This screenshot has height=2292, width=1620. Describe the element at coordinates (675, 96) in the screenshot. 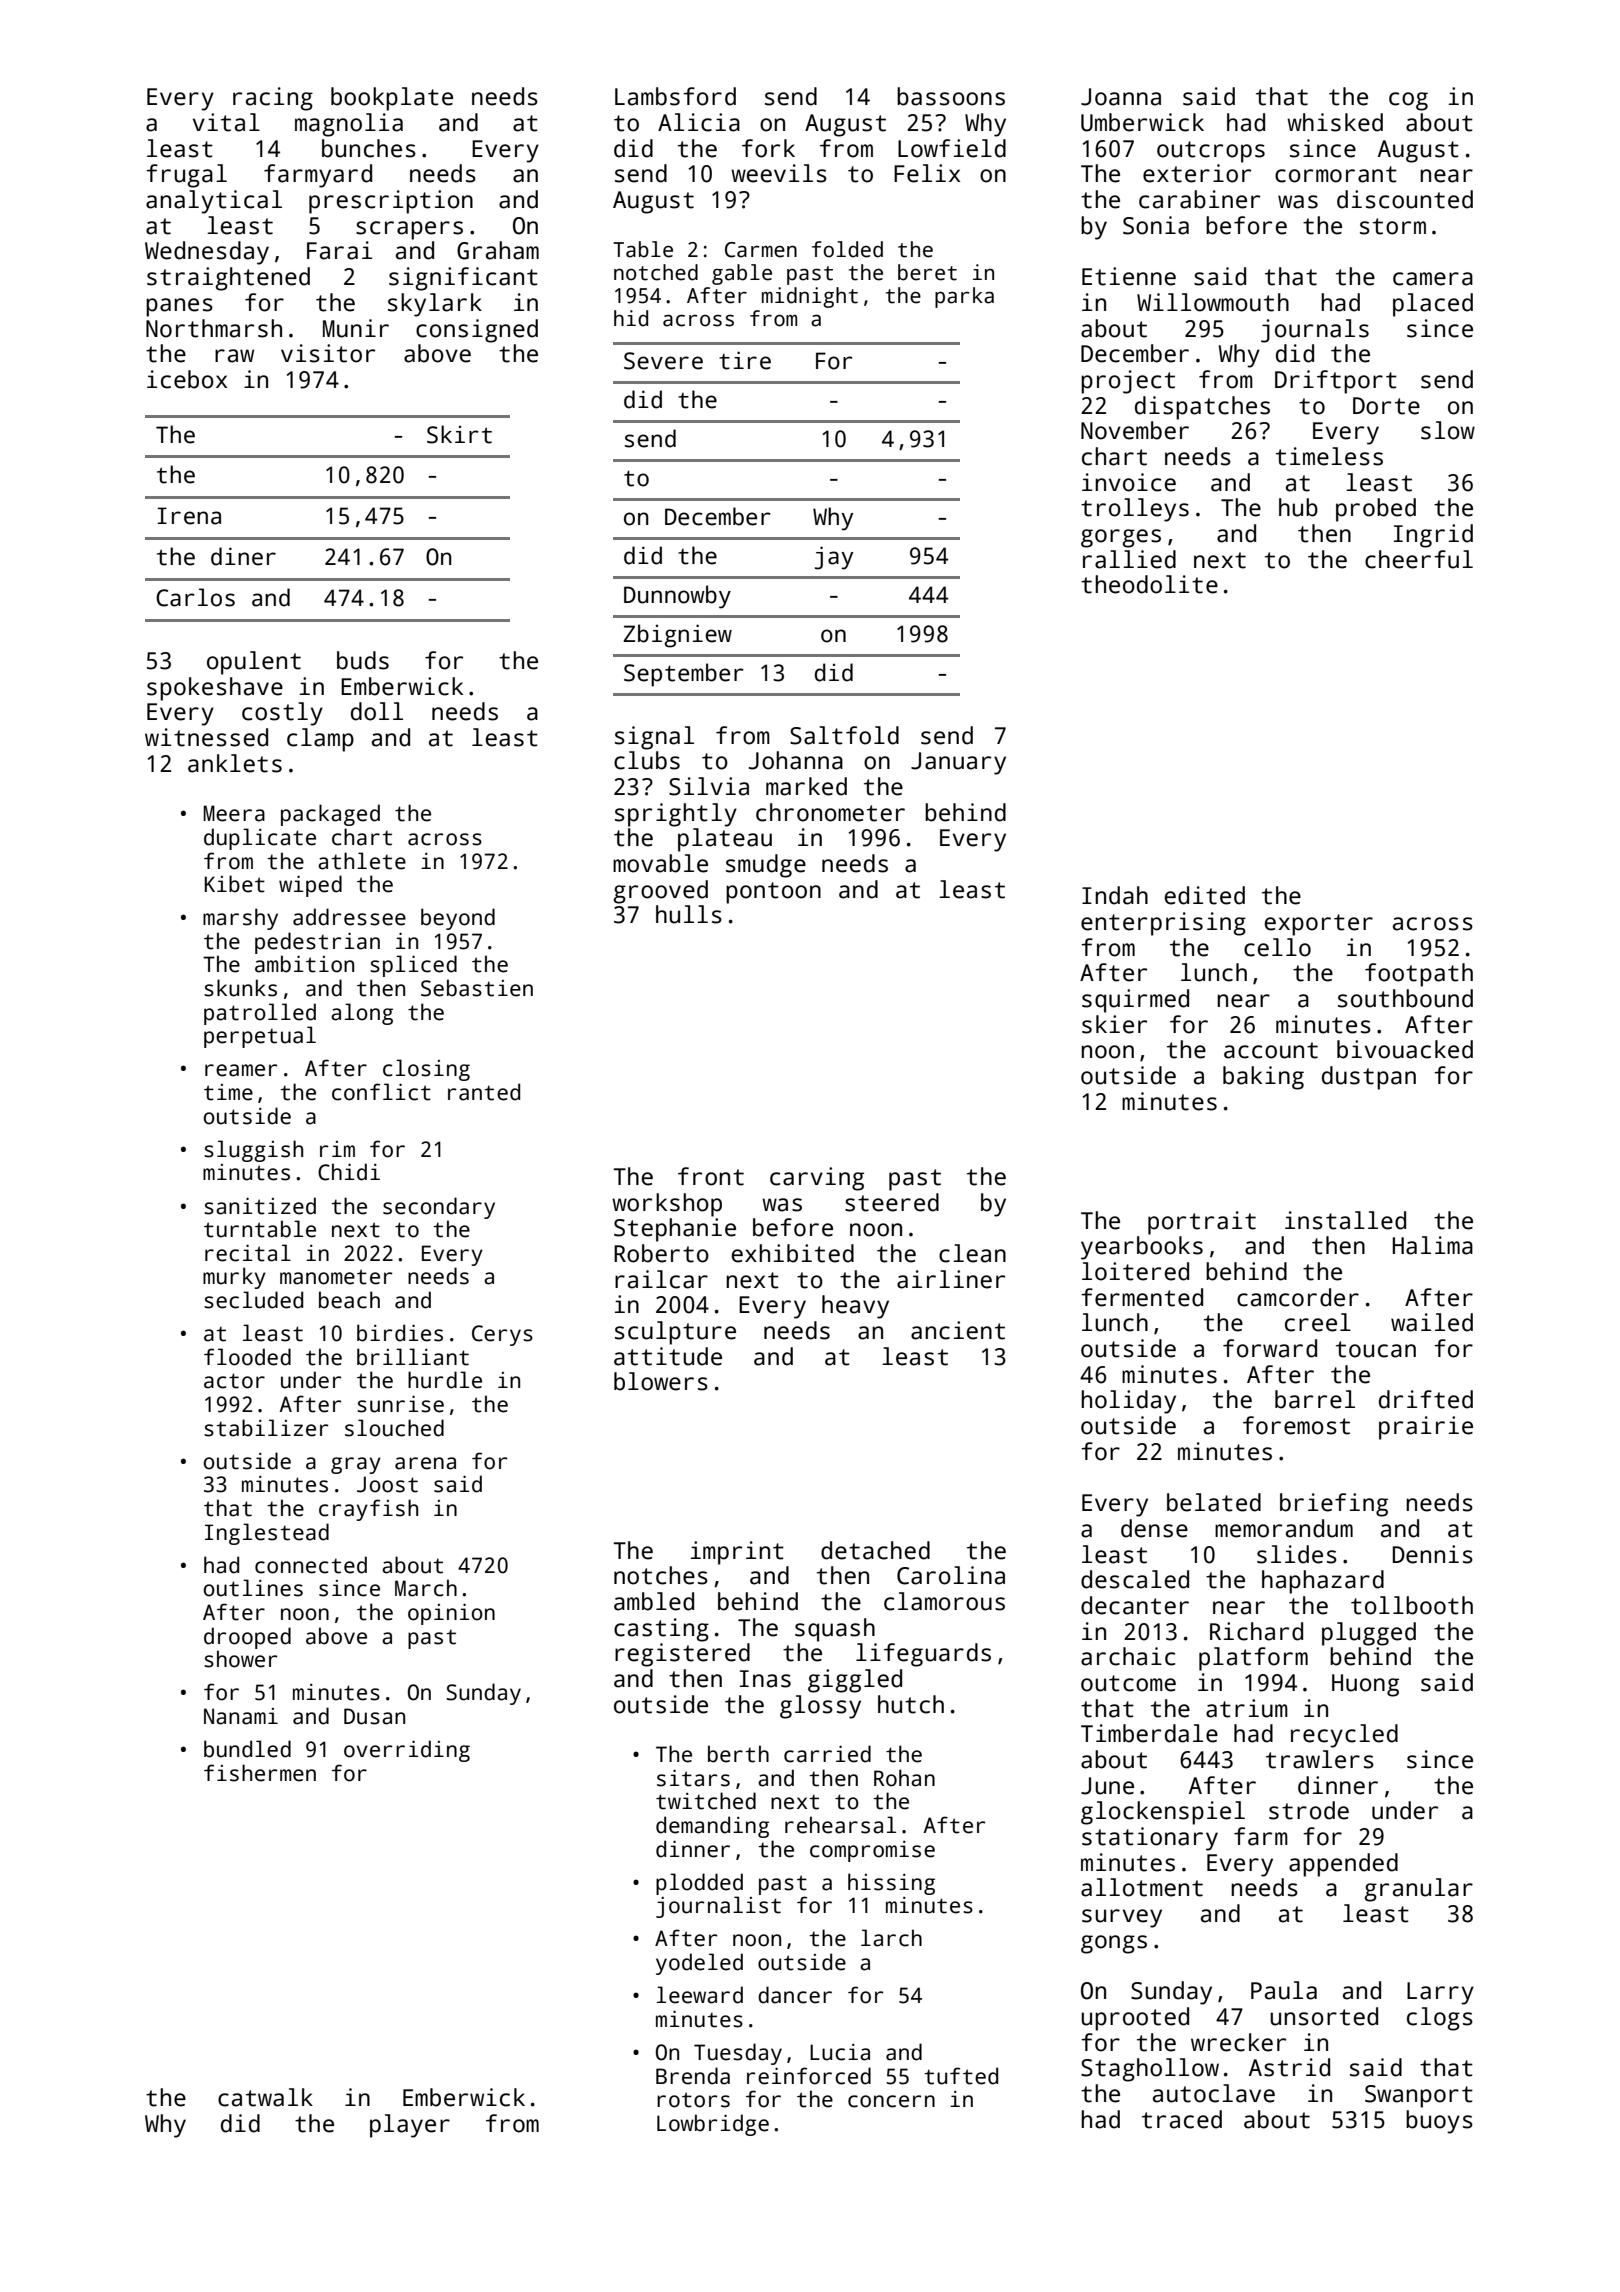

I see `Lambsford` at that location.
